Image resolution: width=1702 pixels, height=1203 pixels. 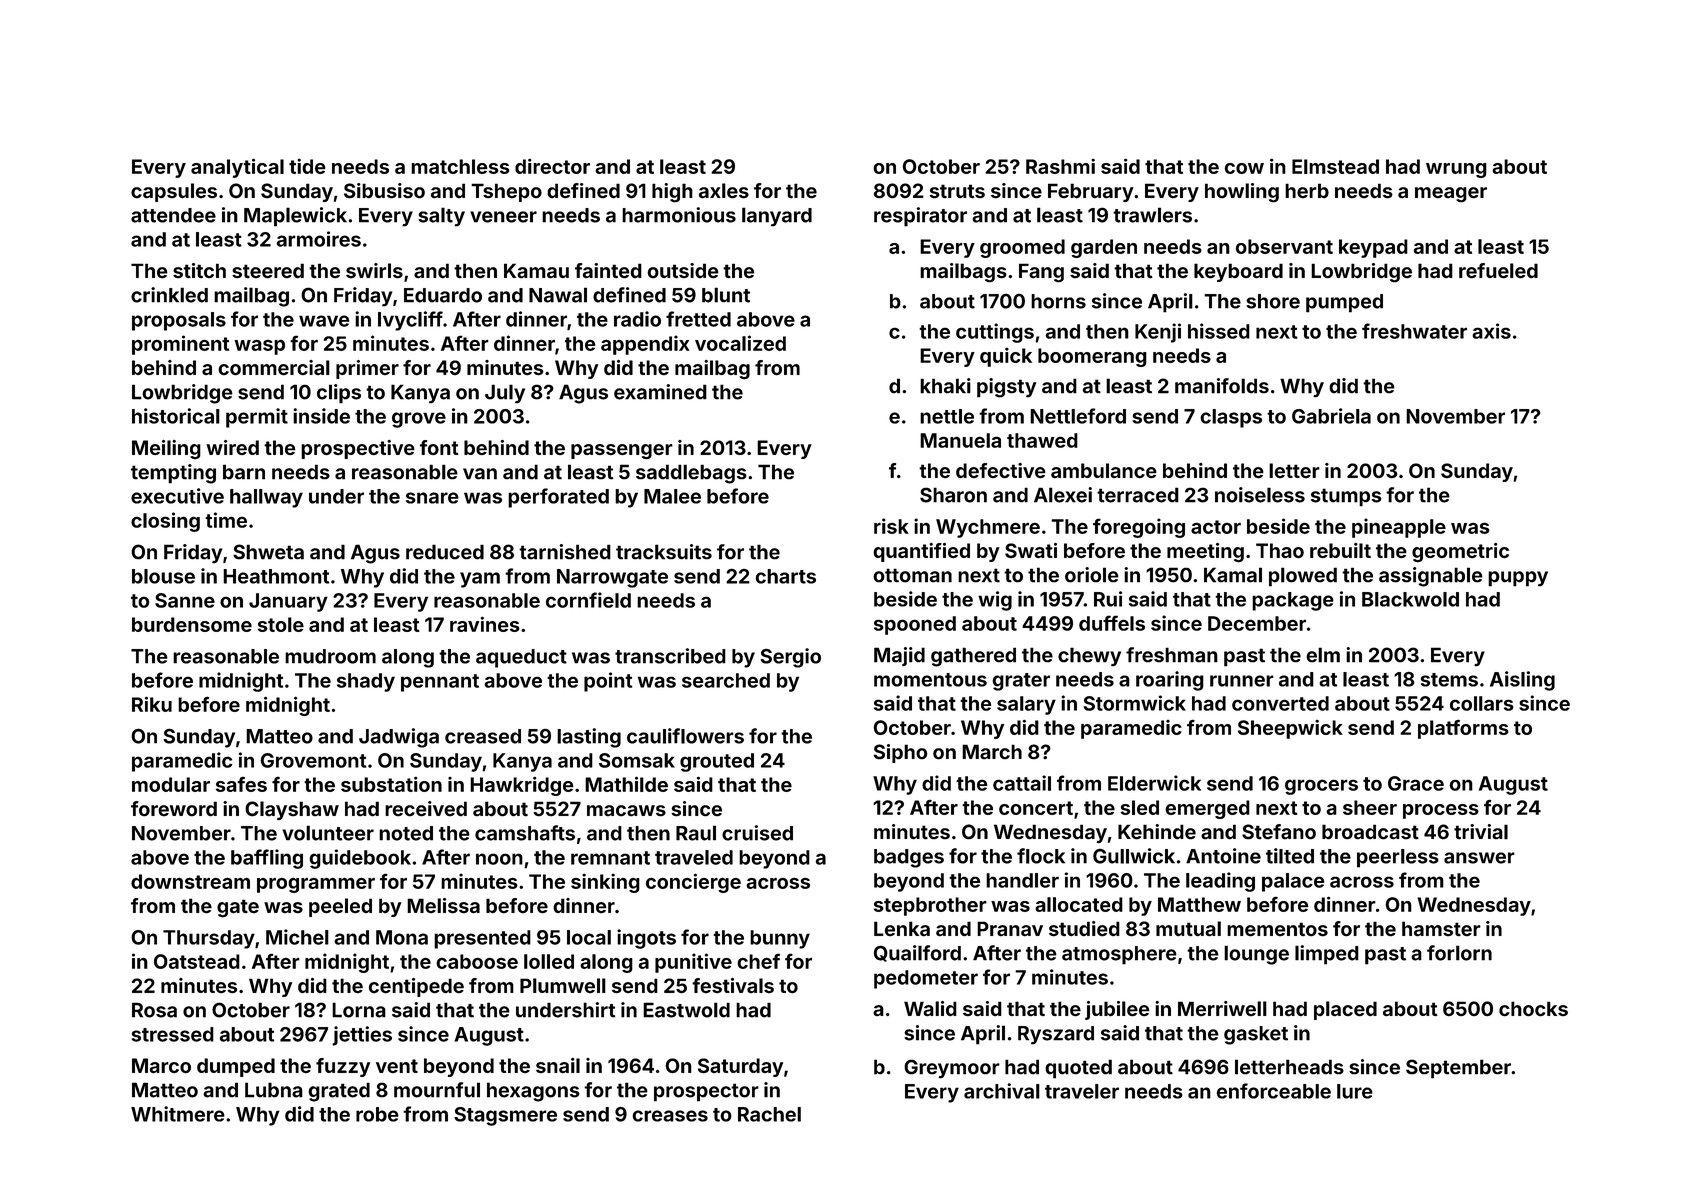 What do you see at coordinates (686, 1010) in the screenshot?
I see `Eastwold` at bounding box center [686, 1010].
